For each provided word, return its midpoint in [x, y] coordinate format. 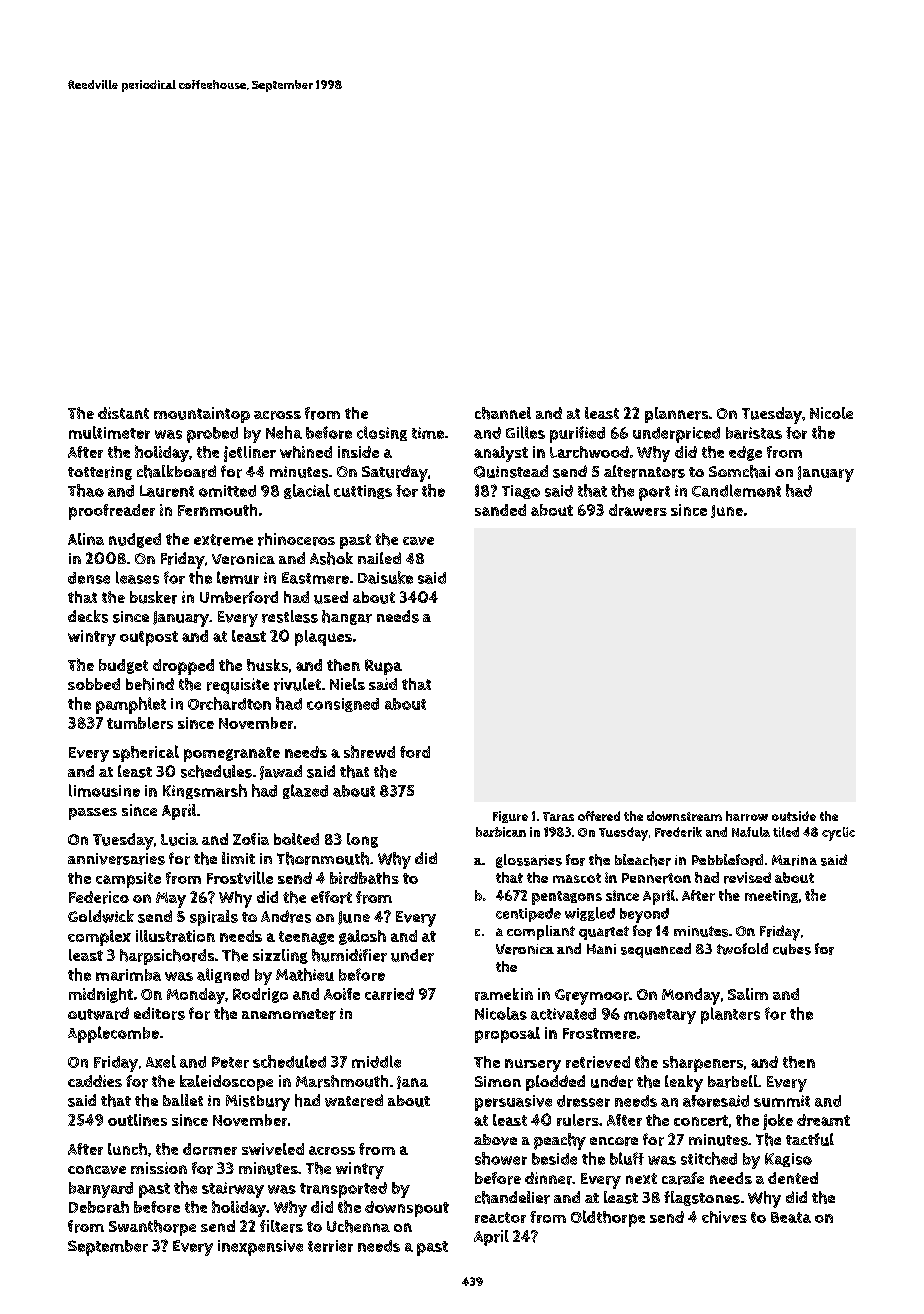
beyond [644, 915]
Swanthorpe [152, 1228]
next [641, 1178]
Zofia [251, 839]
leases [137, 577]
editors [159, 1013]
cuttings [363, 492]
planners [676, 415]
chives [724, 1217]
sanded [500, 510]
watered [354, 1100]
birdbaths [364, 878]
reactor [500, 1217]
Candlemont [736, 490]
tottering [100, 473]
